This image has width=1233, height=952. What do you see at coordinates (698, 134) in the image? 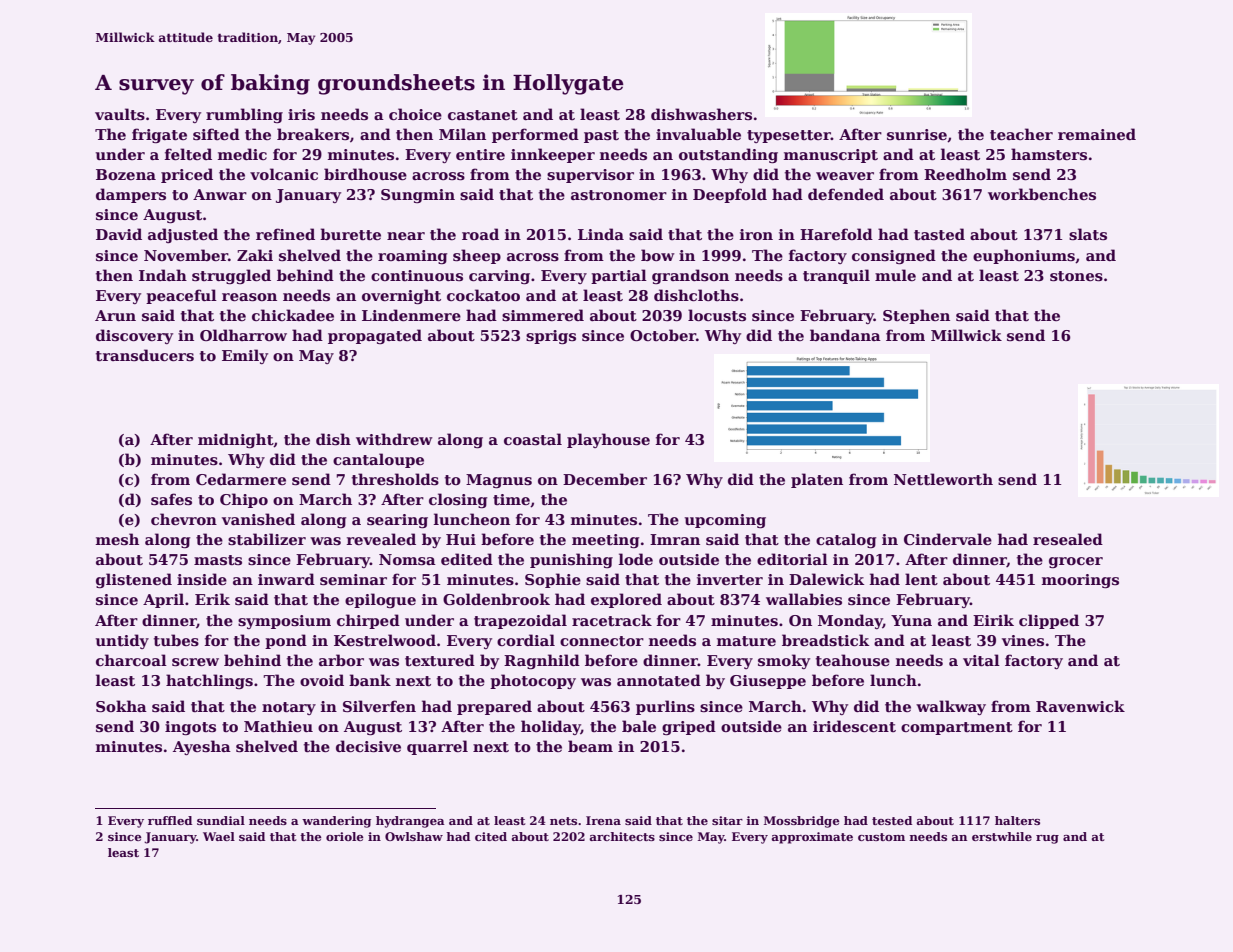
I see `invaluable` at bounding box center [698, 134].
